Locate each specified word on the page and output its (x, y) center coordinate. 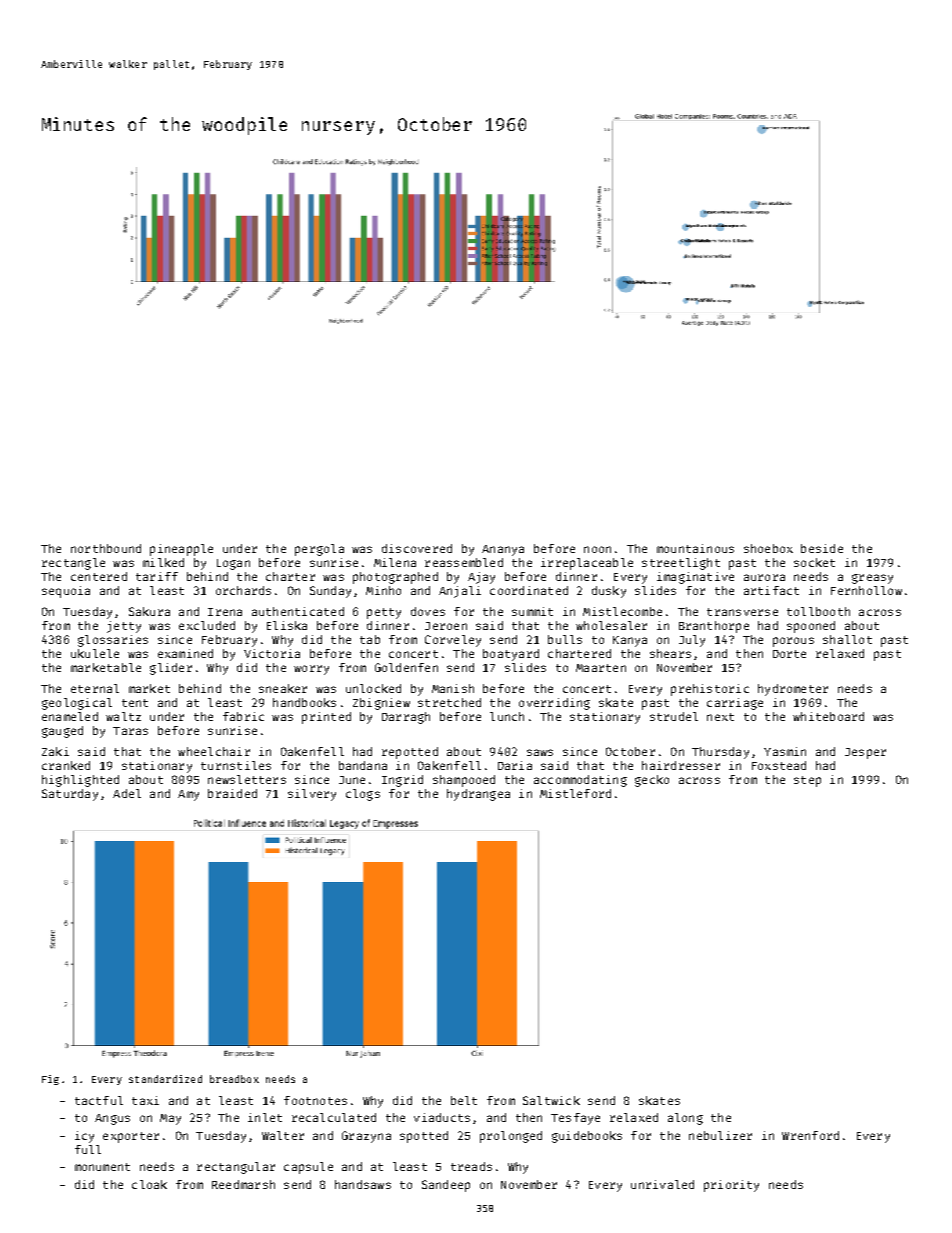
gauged (62, 732)
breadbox (234, 1079)
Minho (383, 590)
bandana (363, 765)
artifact (771, 590)
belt (464, 1100)
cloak (149, 1184)
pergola (319, 550)
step (807, 781)
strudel (674, 716)
